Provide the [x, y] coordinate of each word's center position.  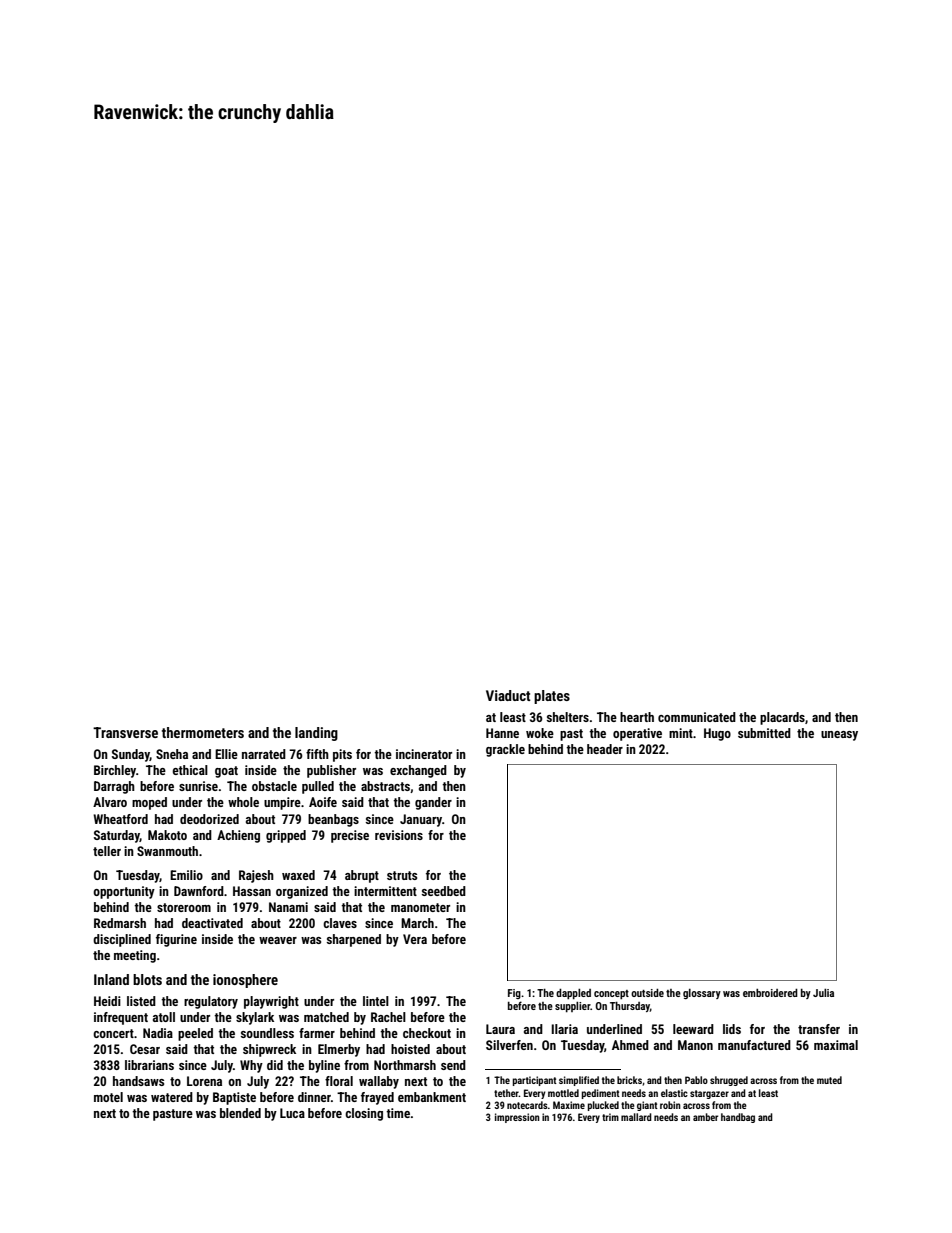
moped [149, 803]
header [605, 749]
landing [316, 734]
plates [552, 697]
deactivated [212, 923]
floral [339, 1081]
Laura [500, 1029]
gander [433, 803]
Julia [823, 993]
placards [782, 718]
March [417, 923]
